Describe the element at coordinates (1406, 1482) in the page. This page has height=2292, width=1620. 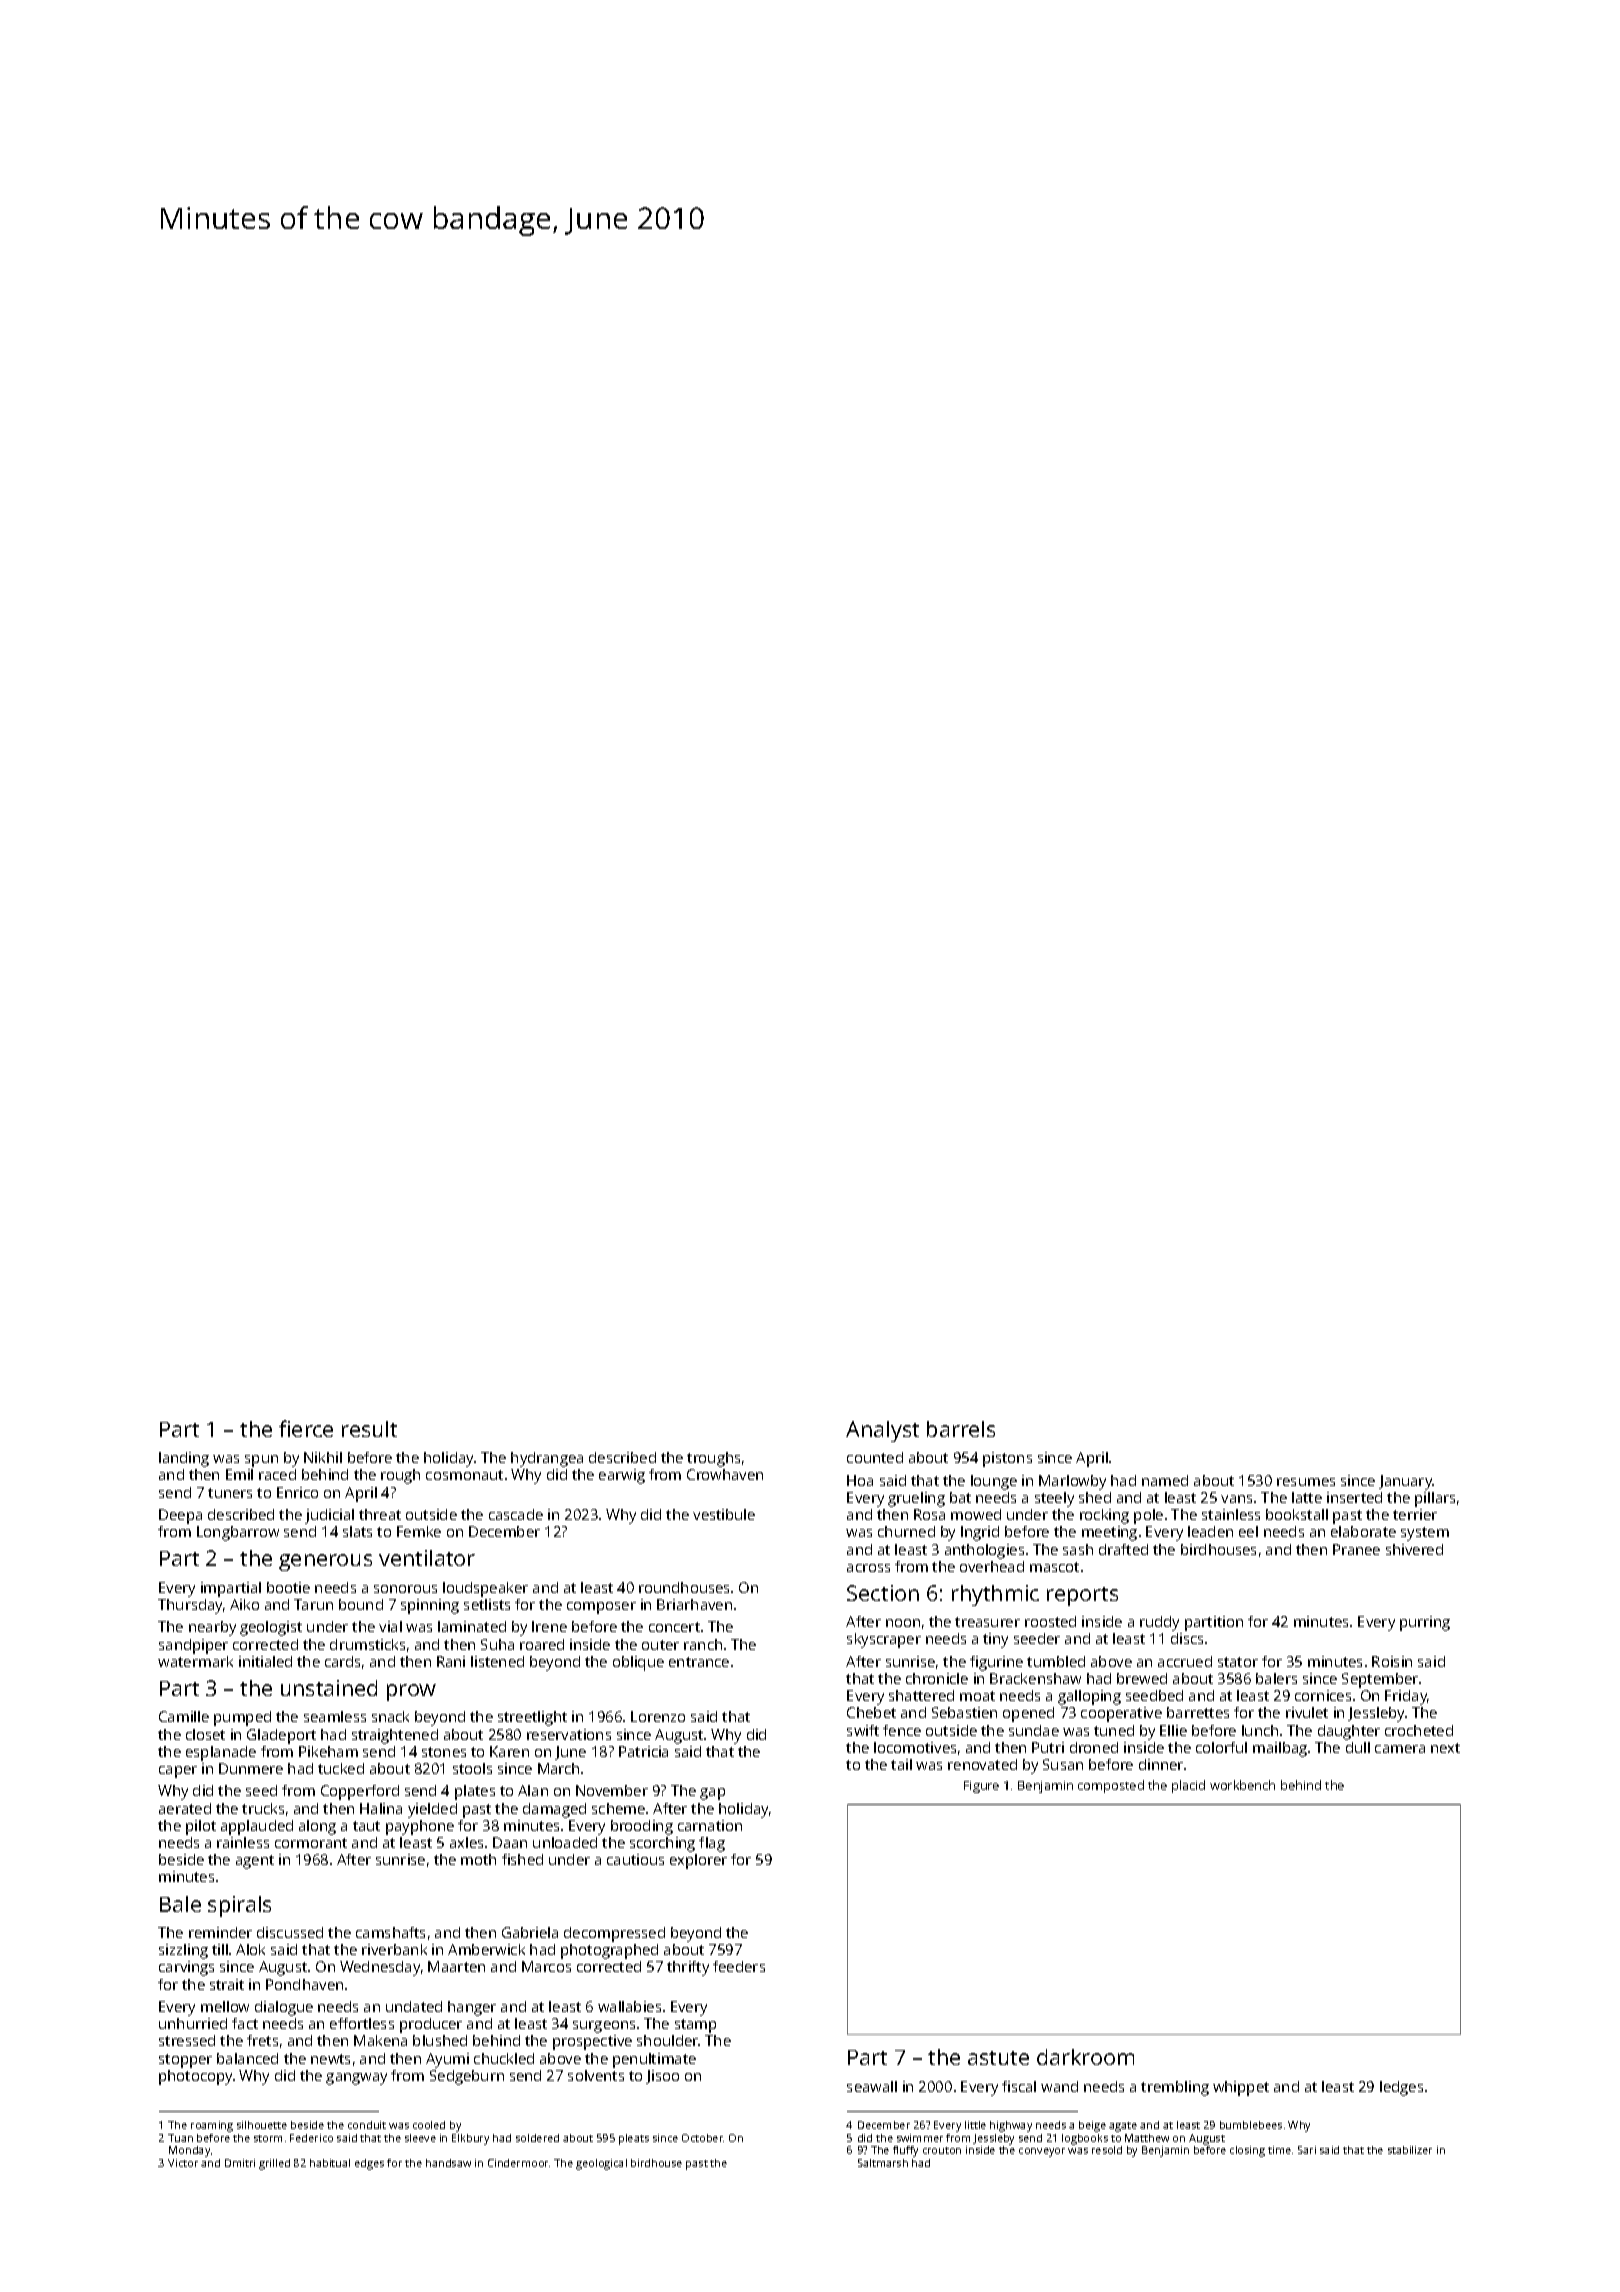
I see `January` at that location.
